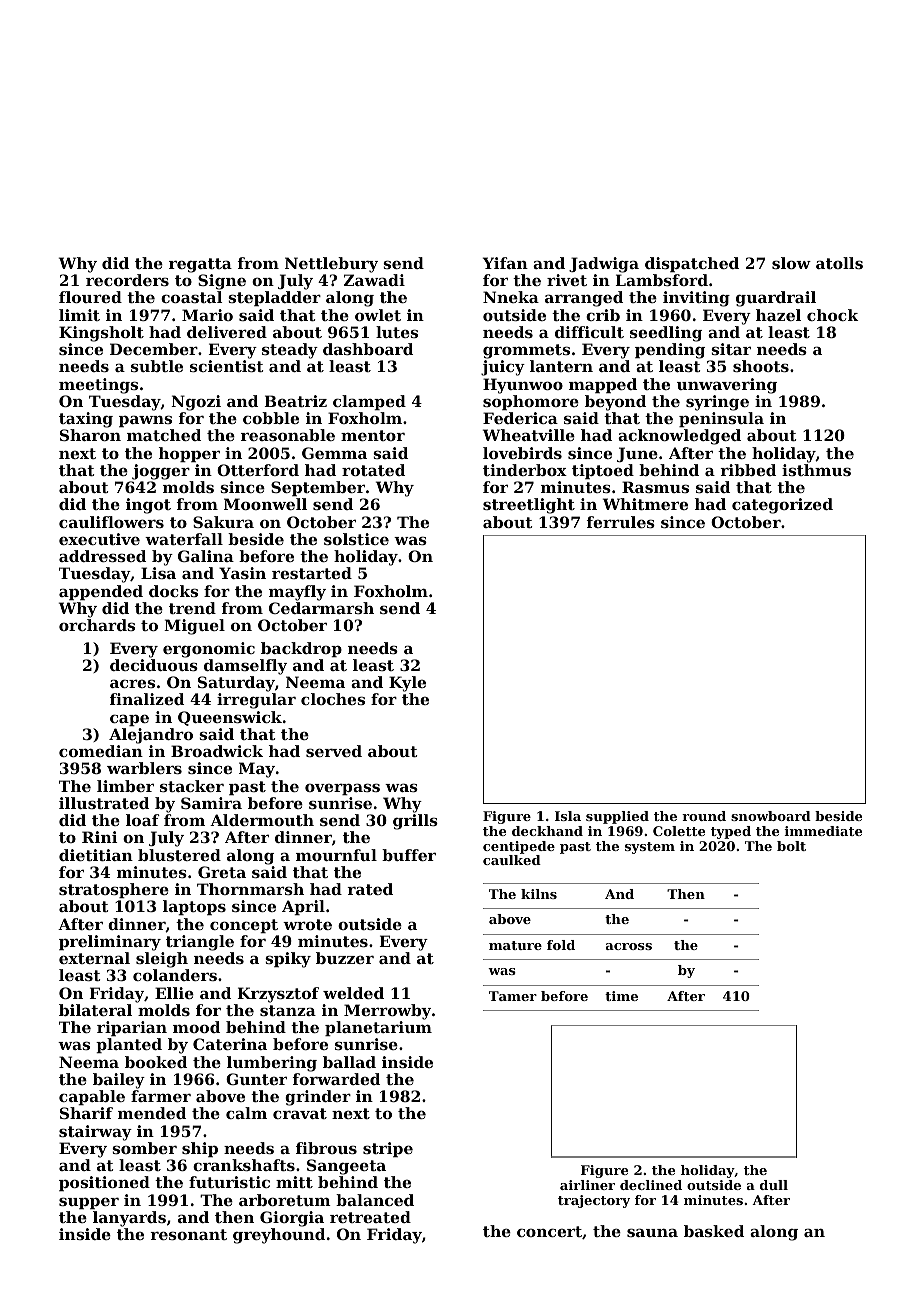 This document has width=924, height=1308. Describe the element at coordinates (505, 263) in the document. I see `Yifan` at that location.
